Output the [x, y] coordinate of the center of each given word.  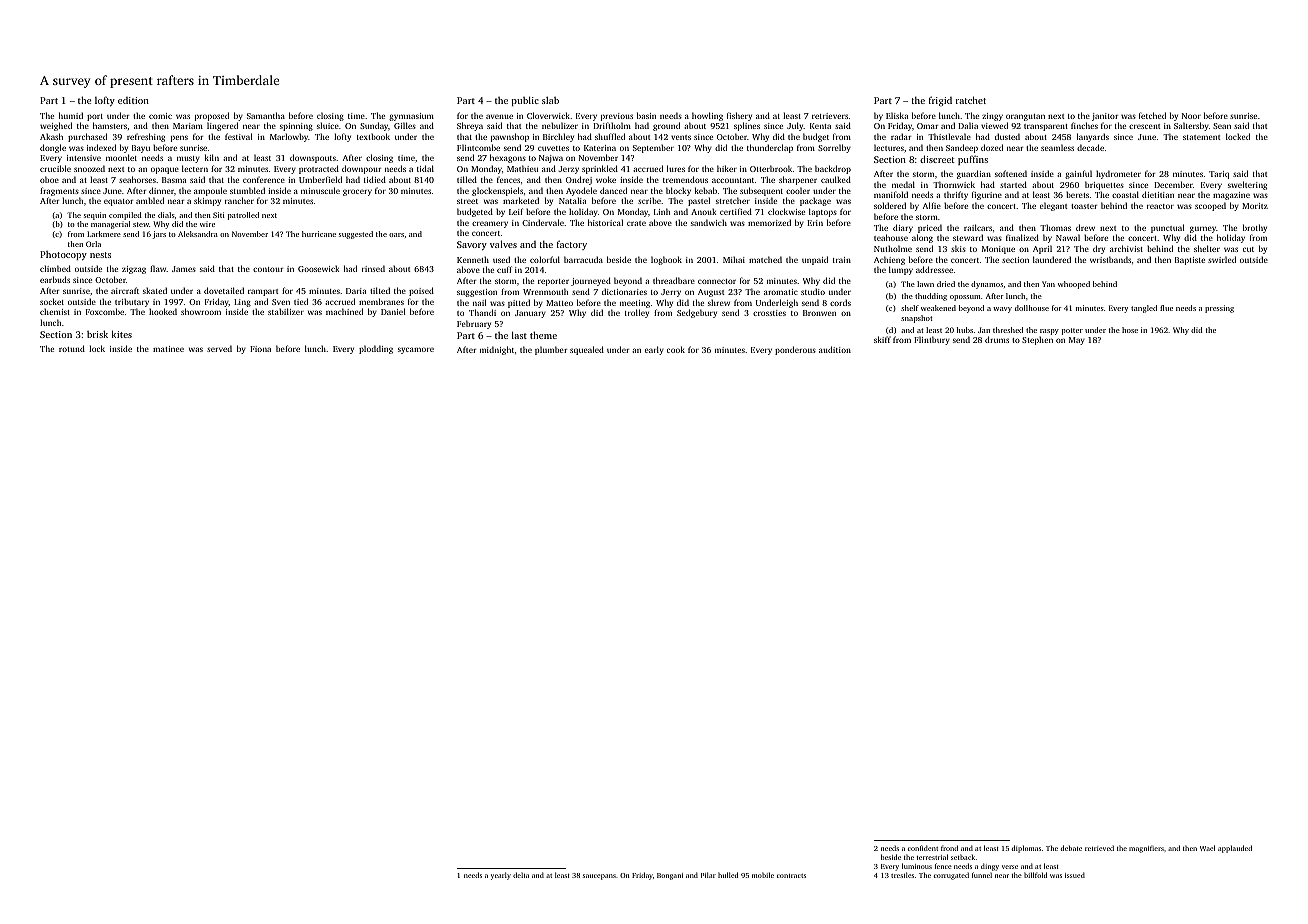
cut [1248, 249]
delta [521, 875]
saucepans [599, 877]
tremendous [685, 179]
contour [268, 269]
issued [1075, 875]
